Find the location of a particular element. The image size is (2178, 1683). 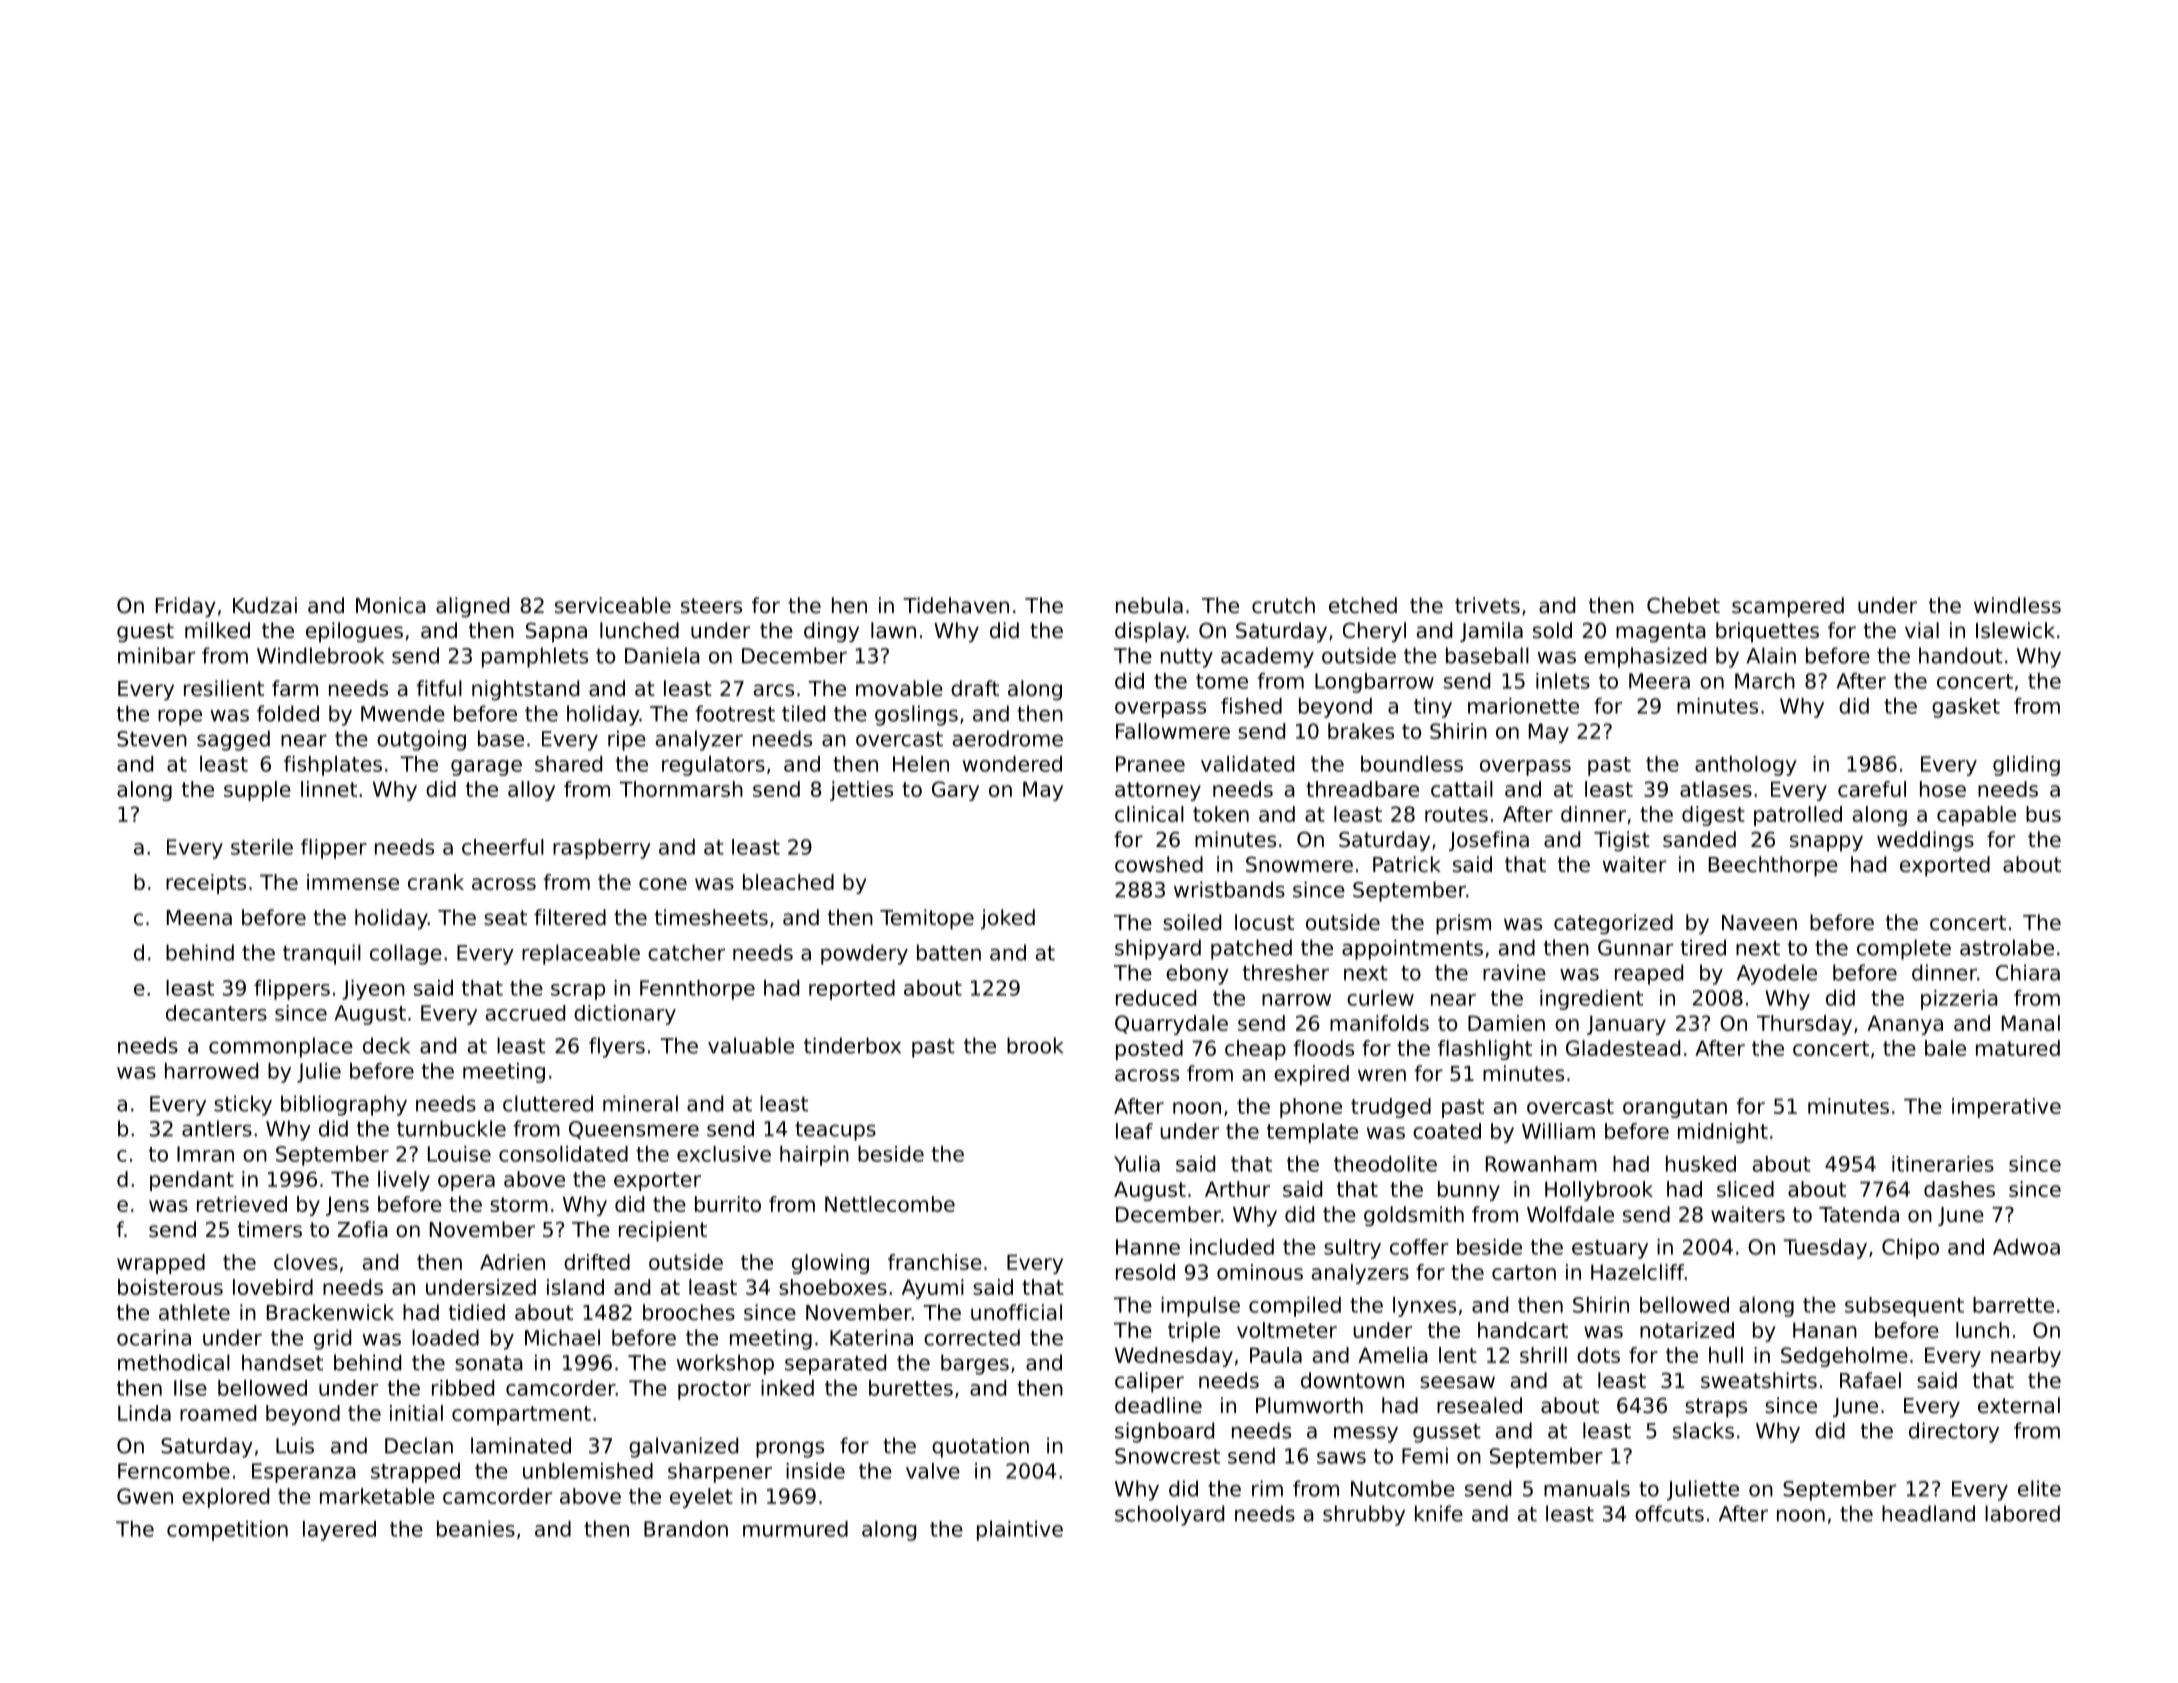

Hazelcliff is located at coordinates (1637, 1272).
